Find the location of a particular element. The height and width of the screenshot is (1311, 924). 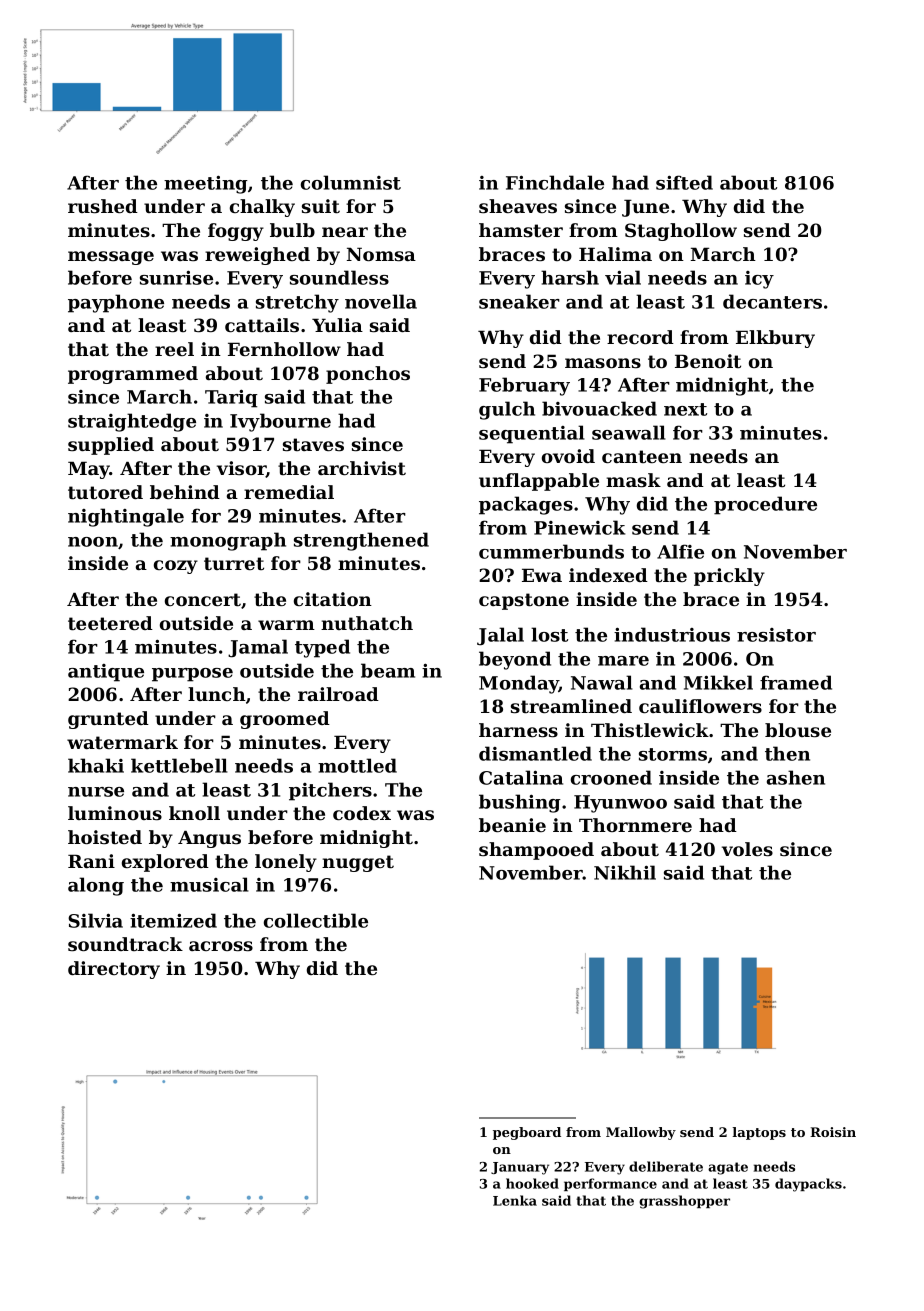

directory is located at coordinates (114, 970).
